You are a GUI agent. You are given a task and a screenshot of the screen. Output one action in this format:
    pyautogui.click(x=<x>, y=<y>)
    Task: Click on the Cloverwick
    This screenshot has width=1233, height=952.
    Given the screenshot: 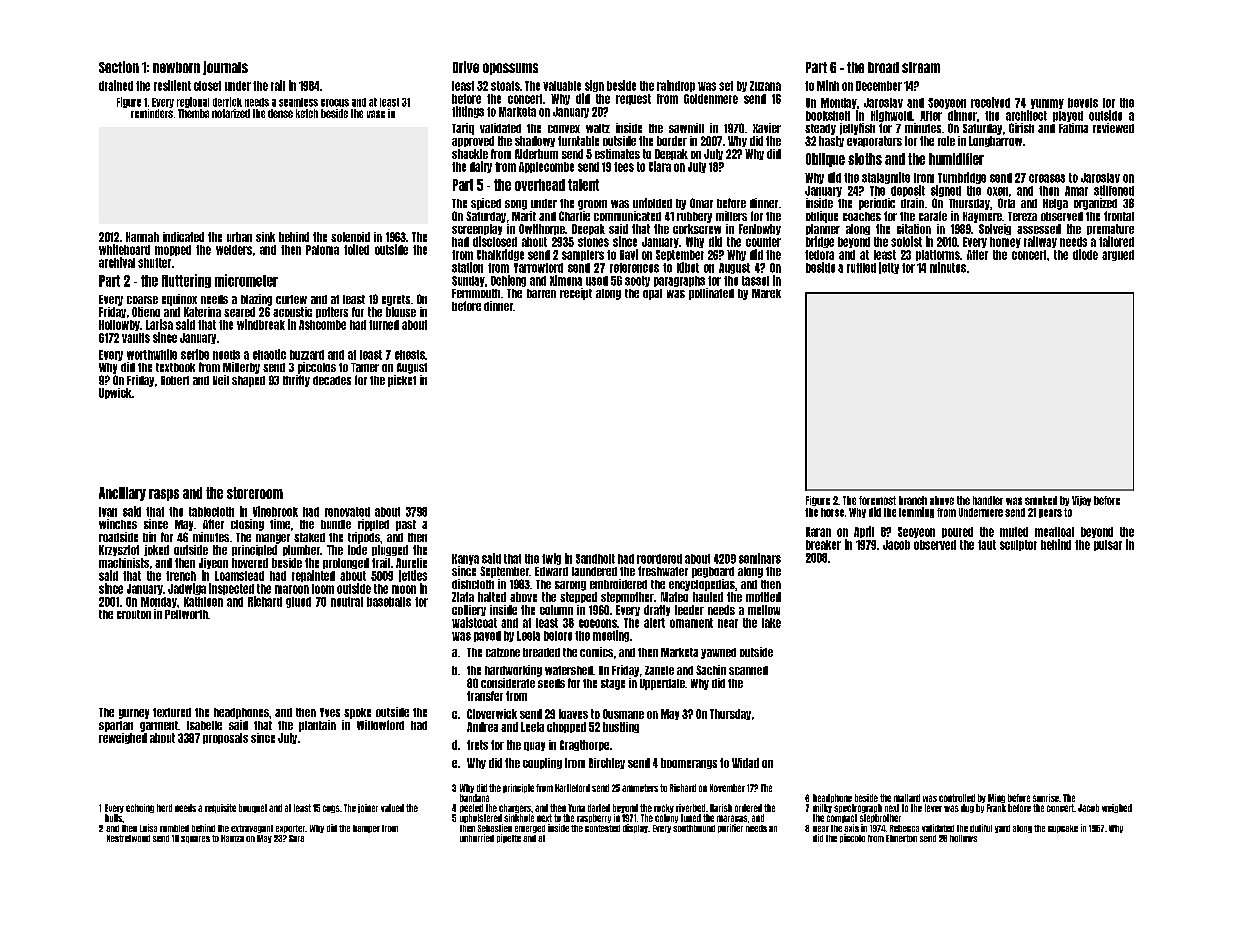 What is the action you would take?
    pyautogui.click(x=492, y=714)
